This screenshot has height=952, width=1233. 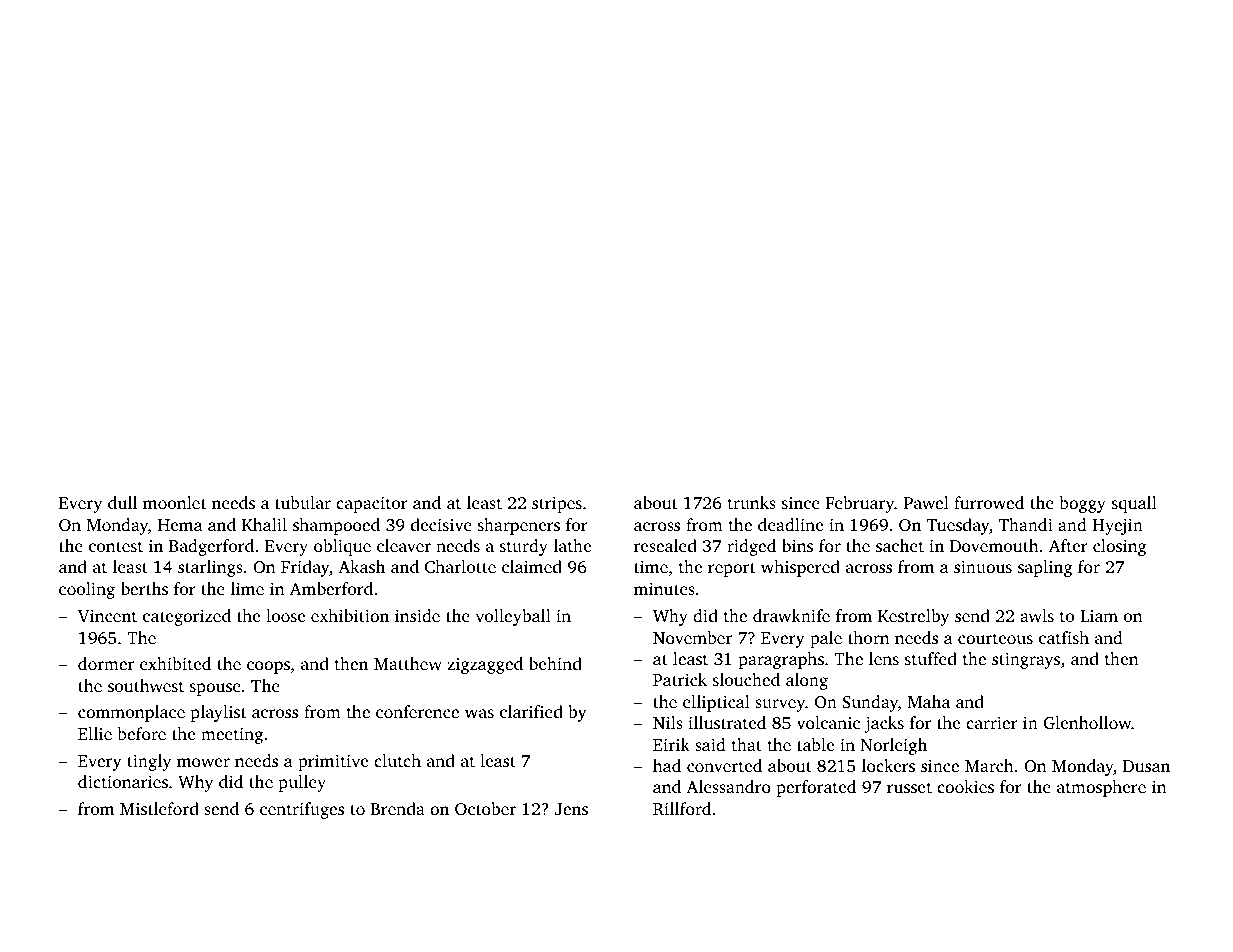 I want to click on catfish, so click(x=1064, y=637).
